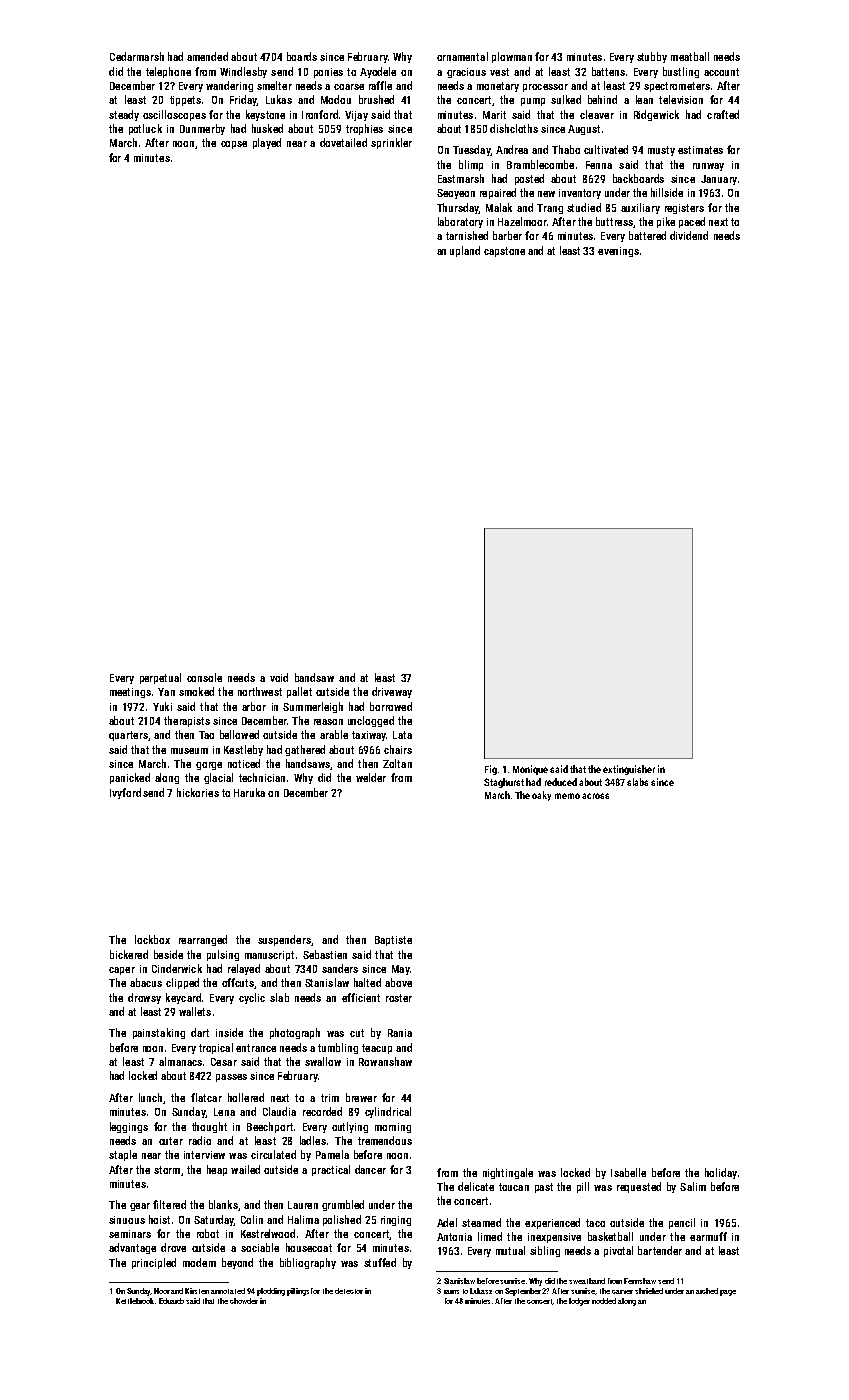 Image resolution: width=849 pixels, height=1400 pixels. Describe the element at coordinates (229, 86) in the screenshot. I see `wandering` at that location.
